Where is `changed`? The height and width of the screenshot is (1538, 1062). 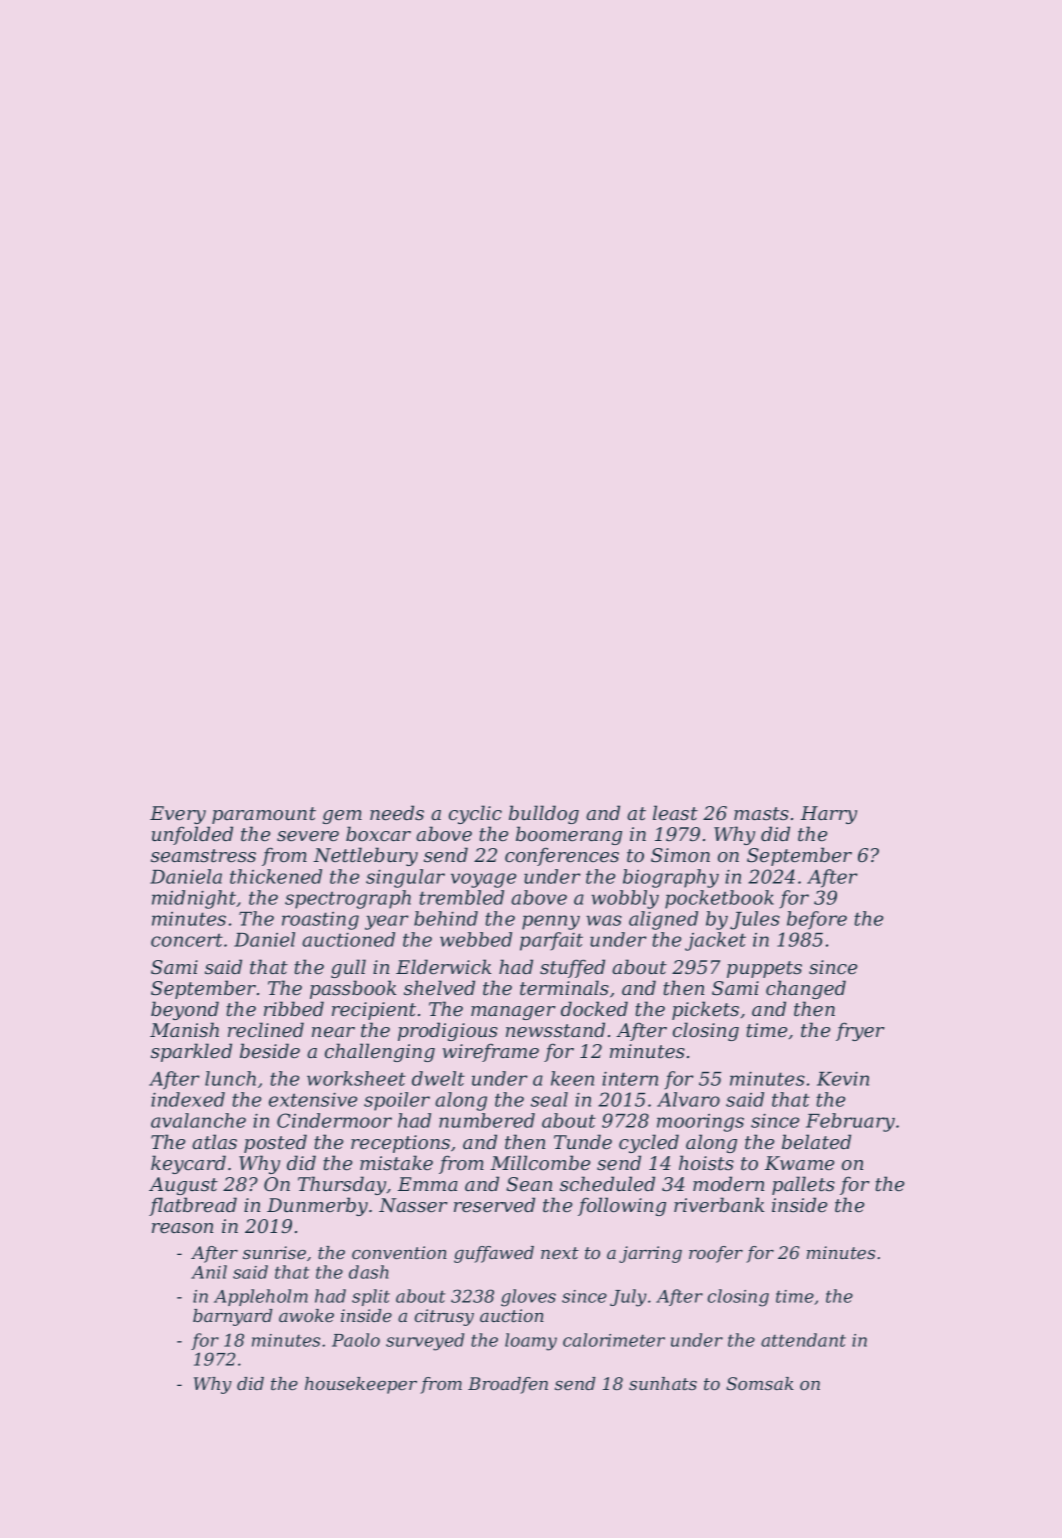
changed is located at coordinates (806, 989).
